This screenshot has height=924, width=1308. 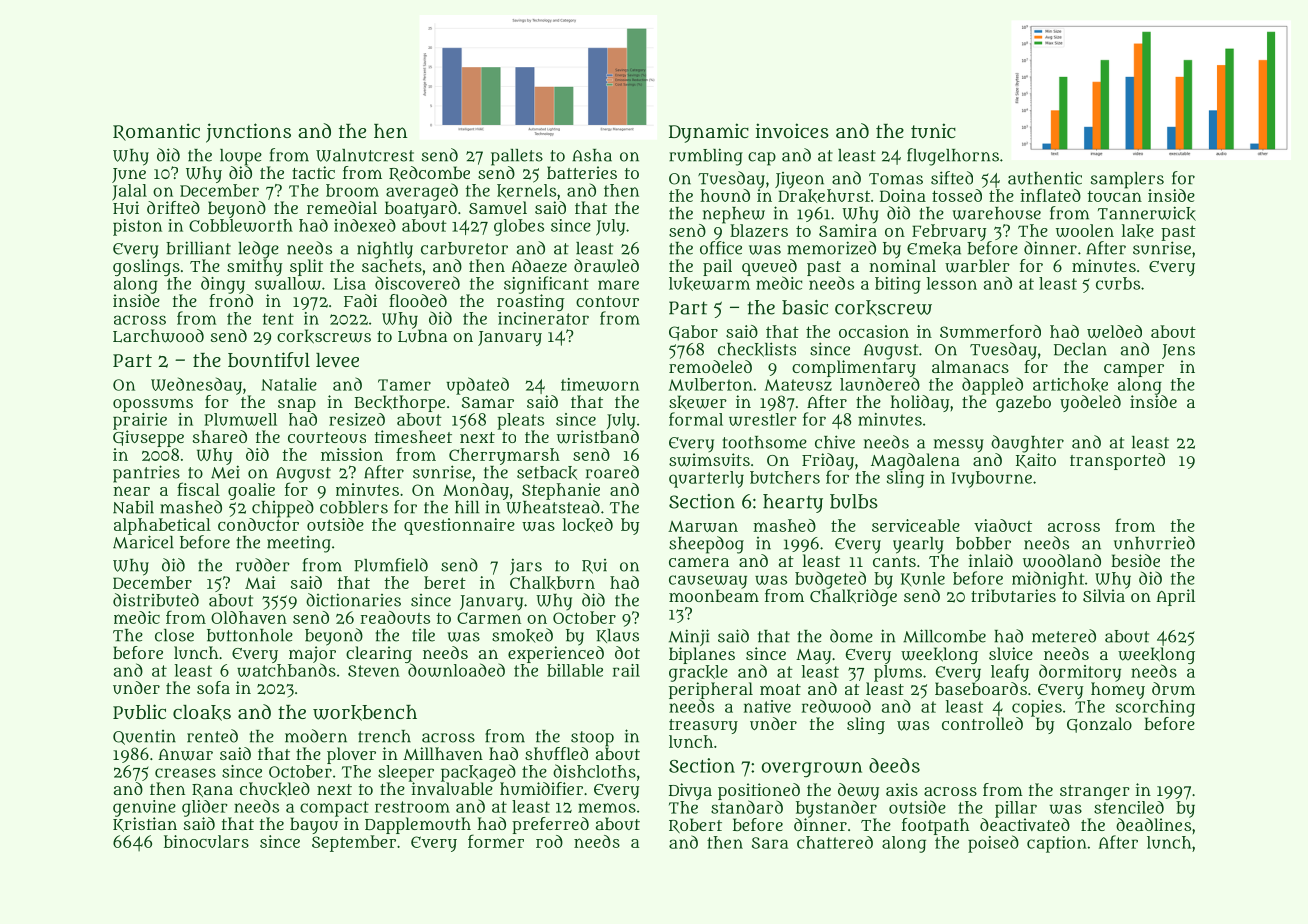 What do you see at coordinates (241, 157) in the screenshot?
I see `loupe` at bounding box center [241, 157].
